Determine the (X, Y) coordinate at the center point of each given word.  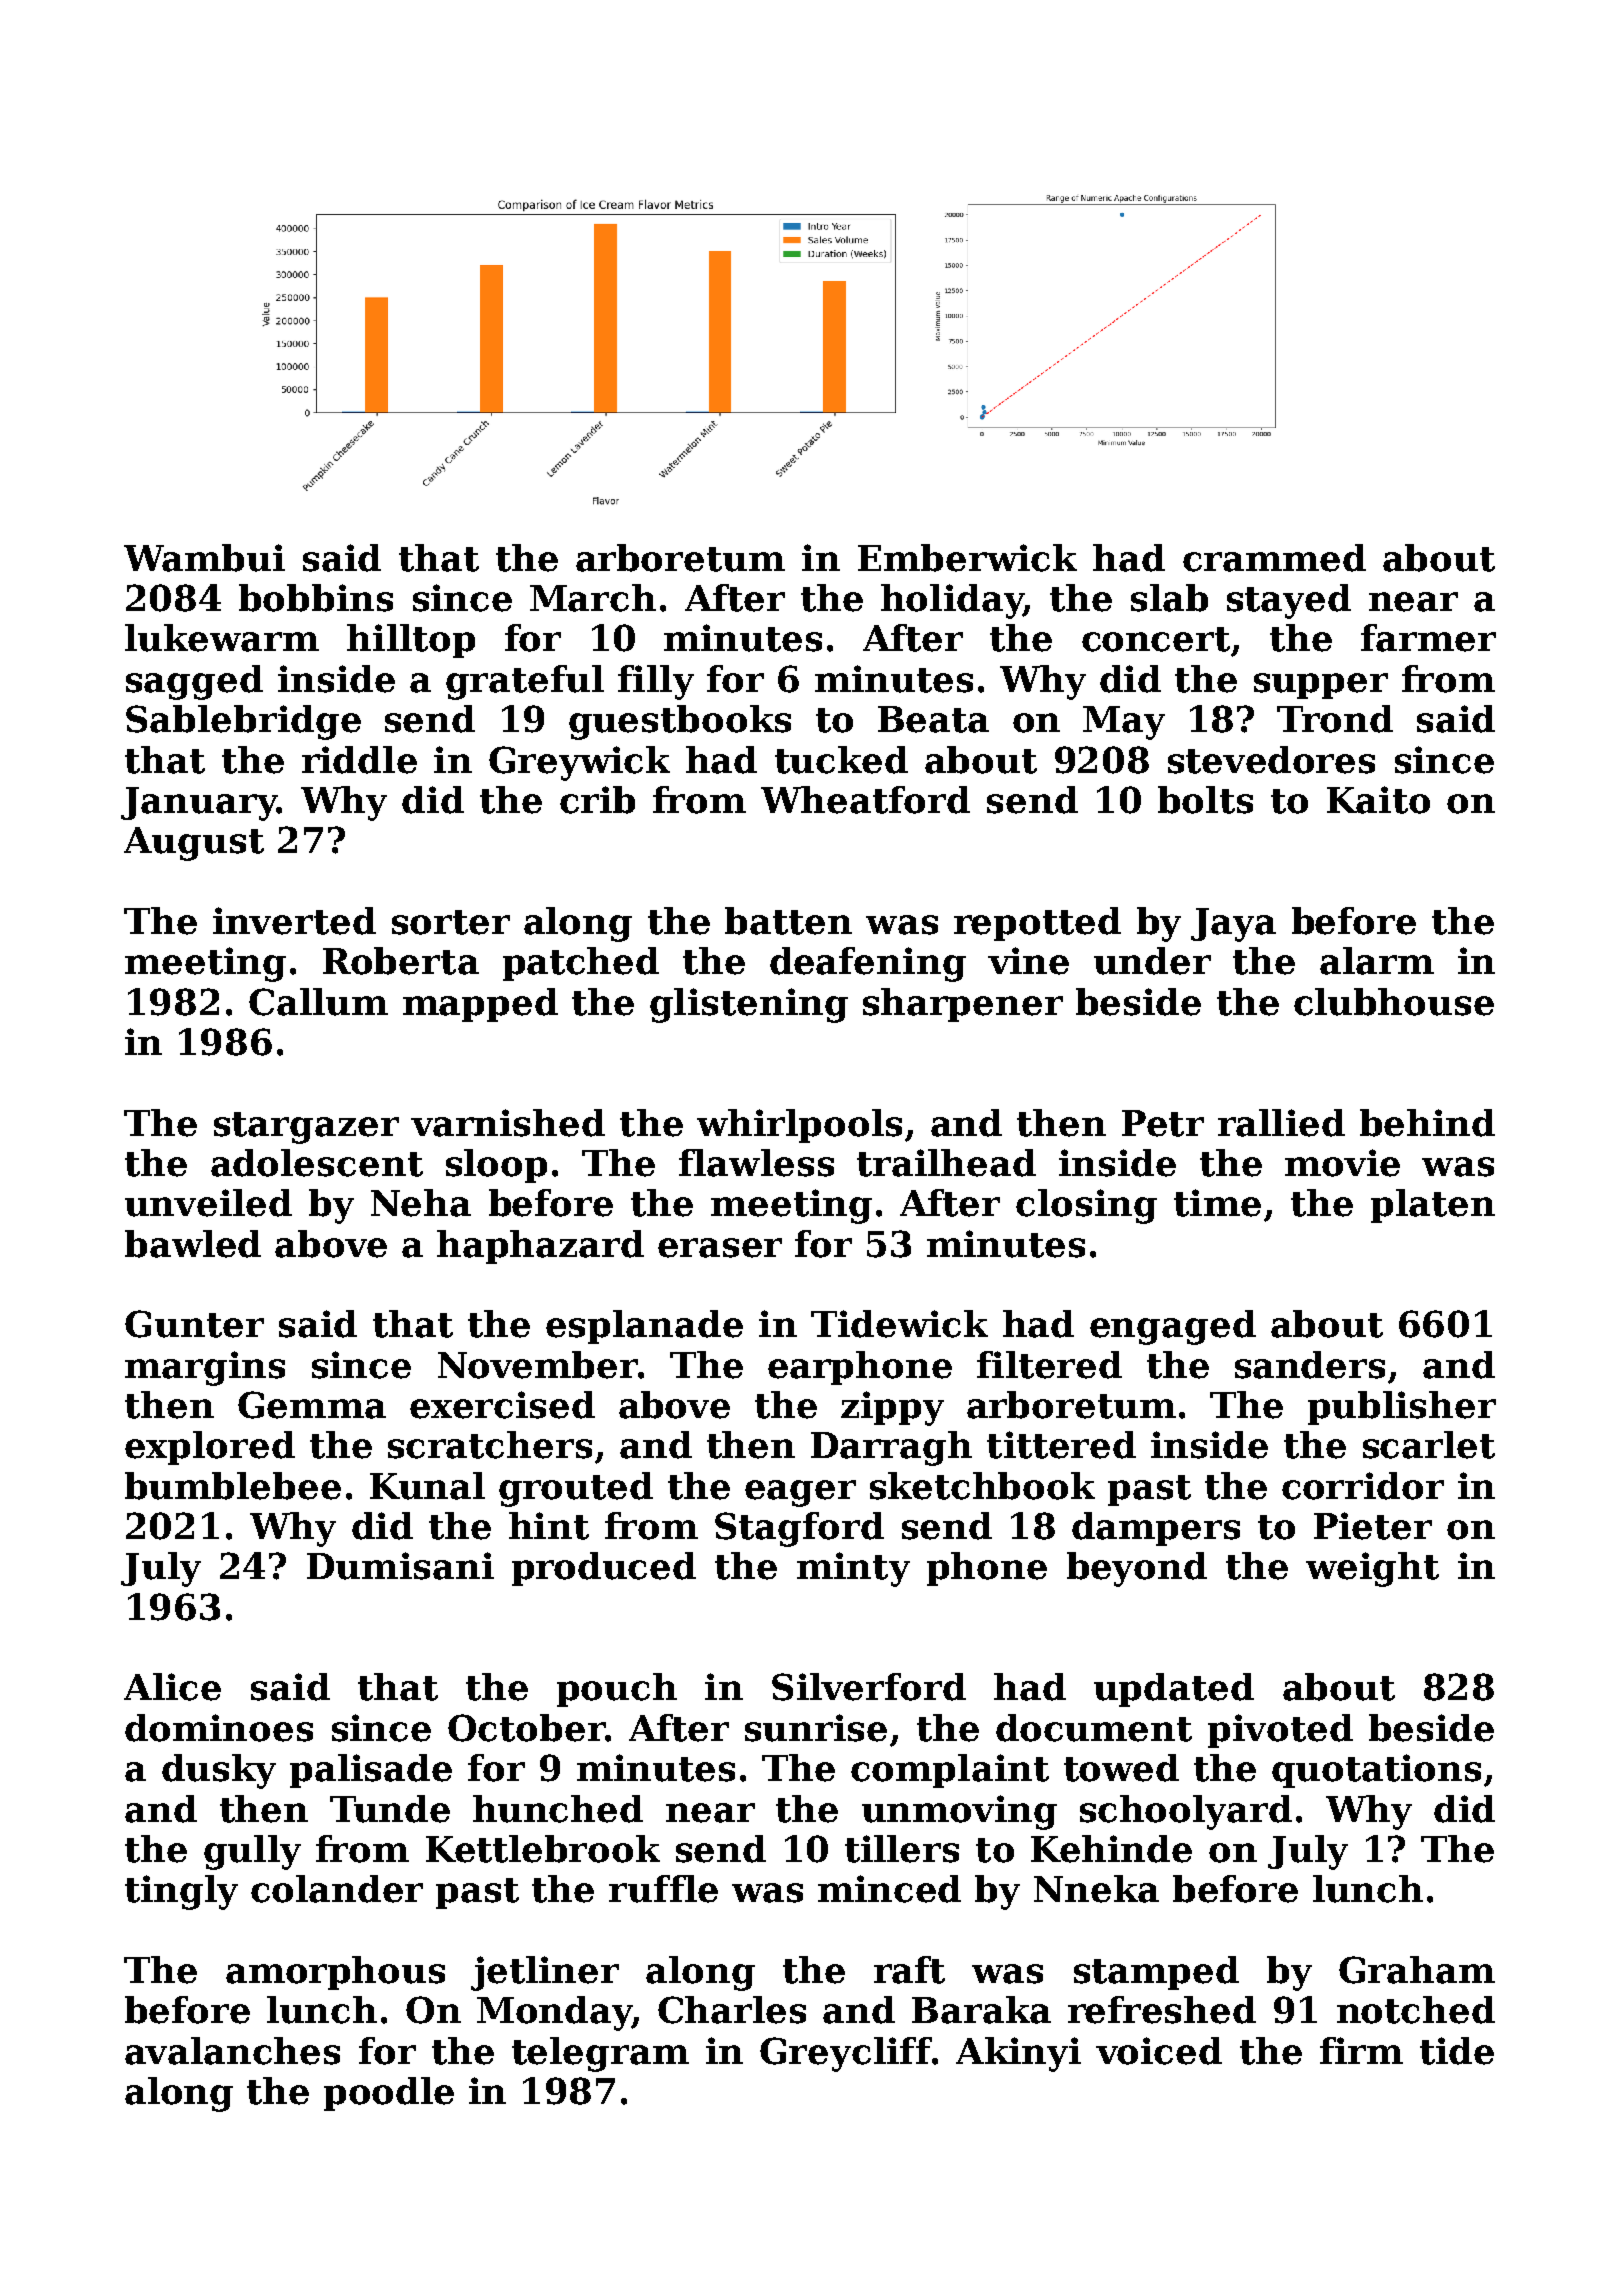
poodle (389, 2094)
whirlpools (799, 1126)
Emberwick (967, 558)
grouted (576, 1489)
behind (1427, 1123)
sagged (194, 682)
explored (210, 1448)
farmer (1428, 638)
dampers (1156, 1529)
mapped (480, 1005)
